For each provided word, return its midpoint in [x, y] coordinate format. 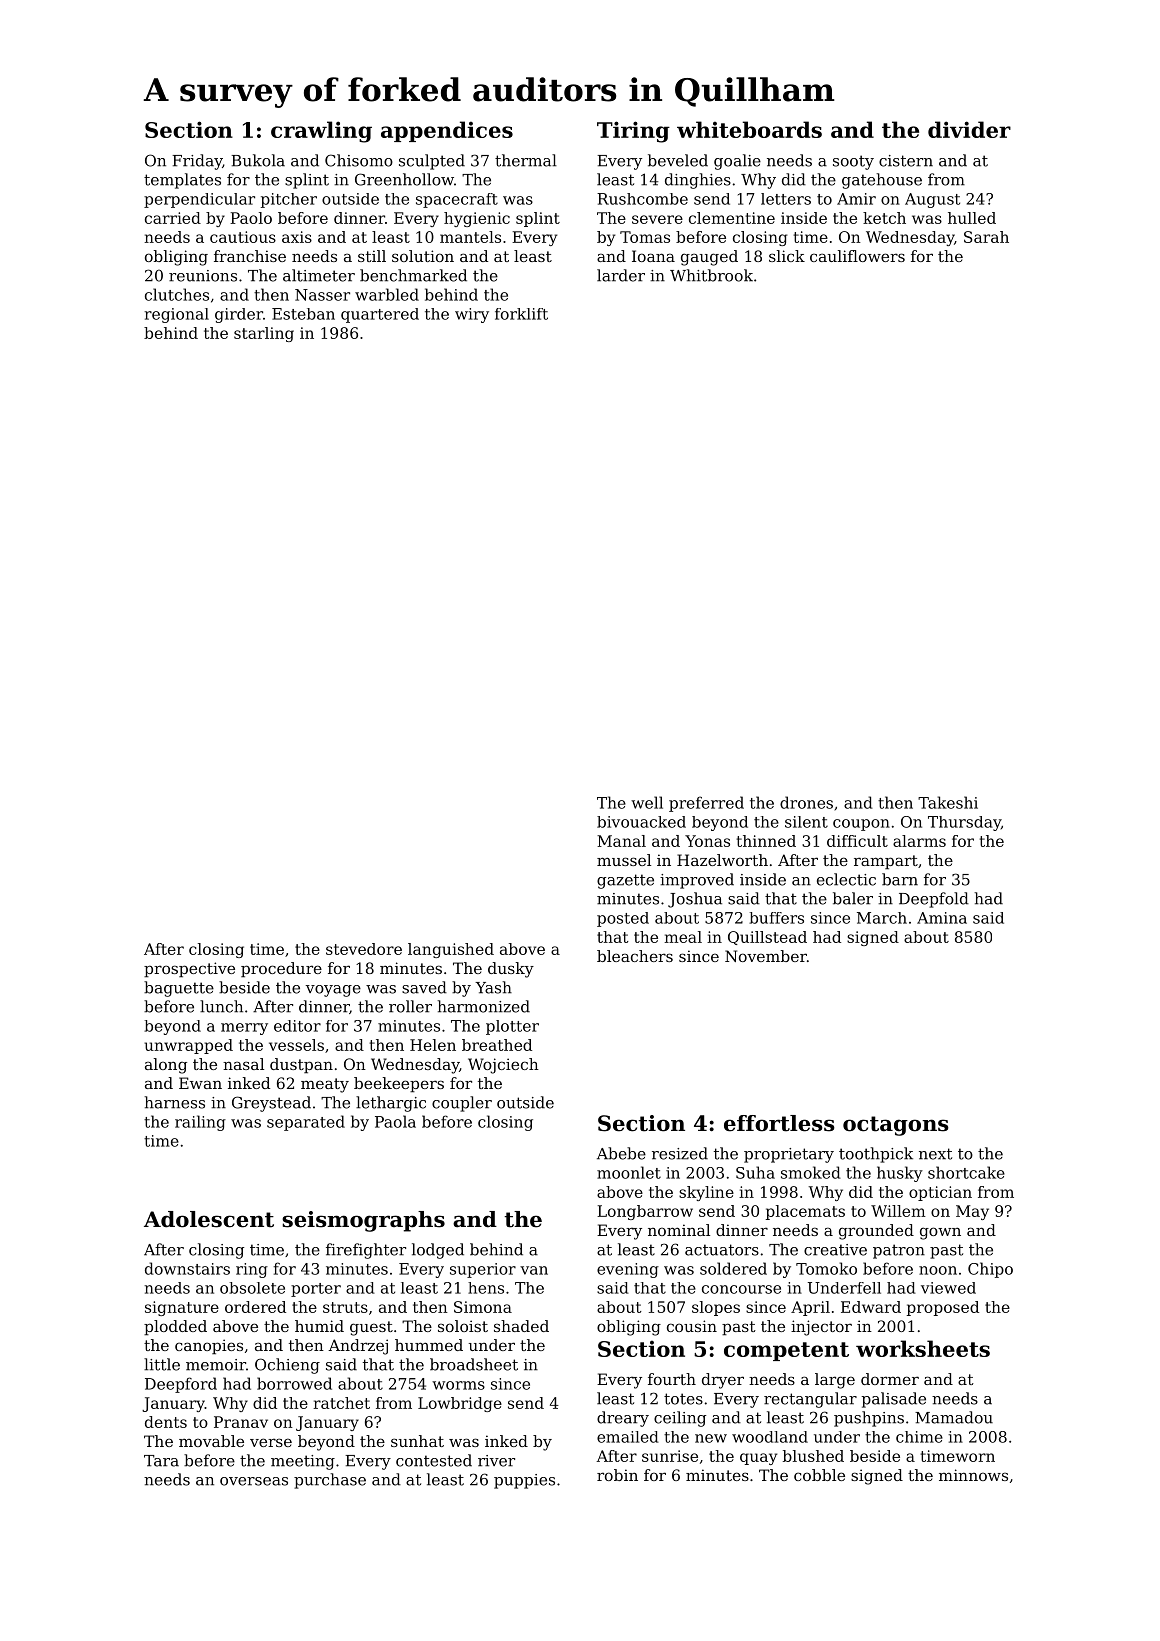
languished [451, 950]
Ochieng [287, 1366]
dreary [623, 1419]
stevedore [364, 949]
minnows [973, 1475]
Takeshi [948, 802]
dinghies [698, 181]
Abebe [621, 1153]
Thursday [964, 823]
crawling [321, 132]
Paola [395, 1121]
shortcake [966, 1172]
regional [176, 315]
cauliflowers [857, 256]
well [647, 802]
